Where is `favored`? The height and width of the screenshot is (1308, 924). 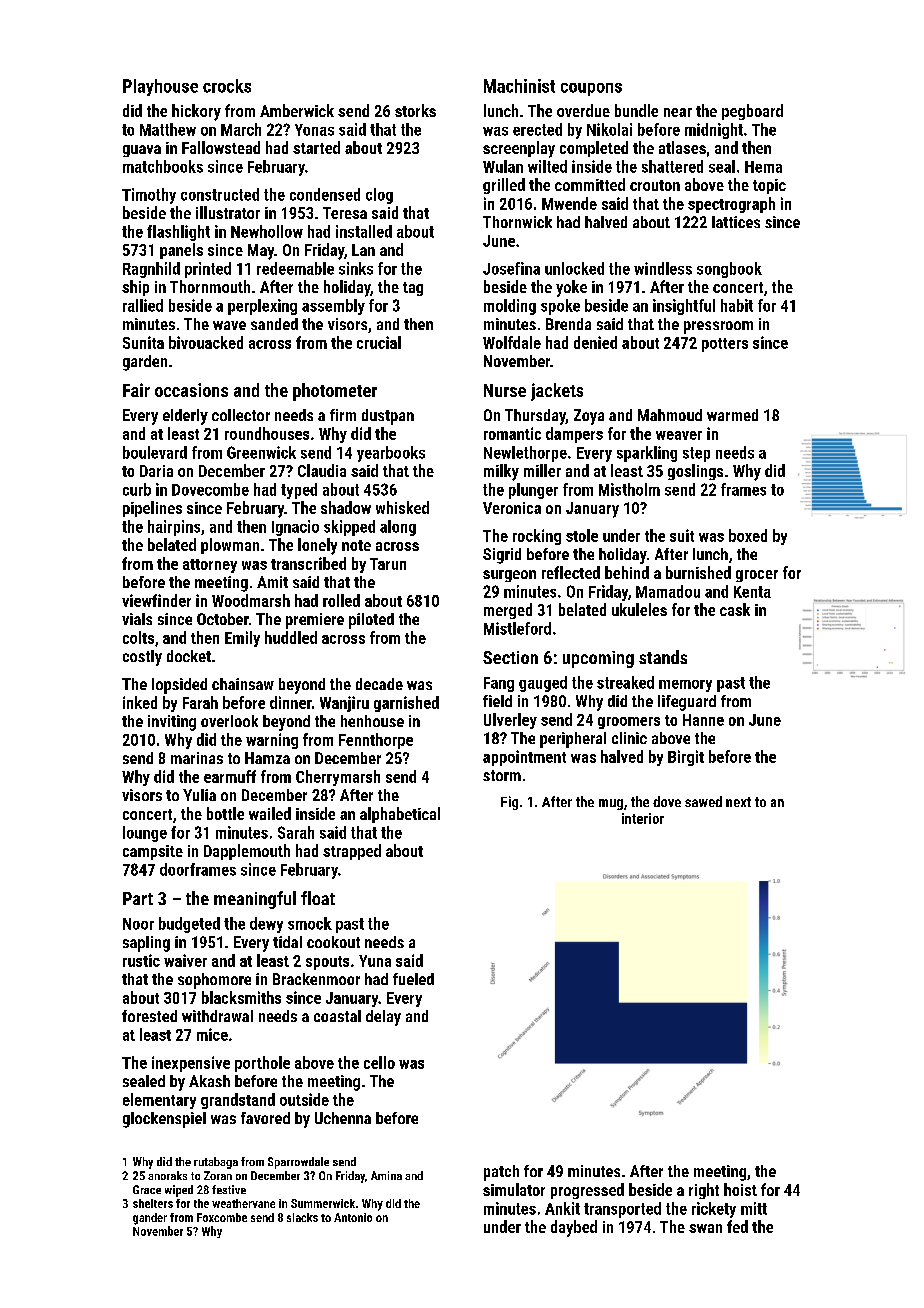 favored is located at coordinates (265, 1118).
